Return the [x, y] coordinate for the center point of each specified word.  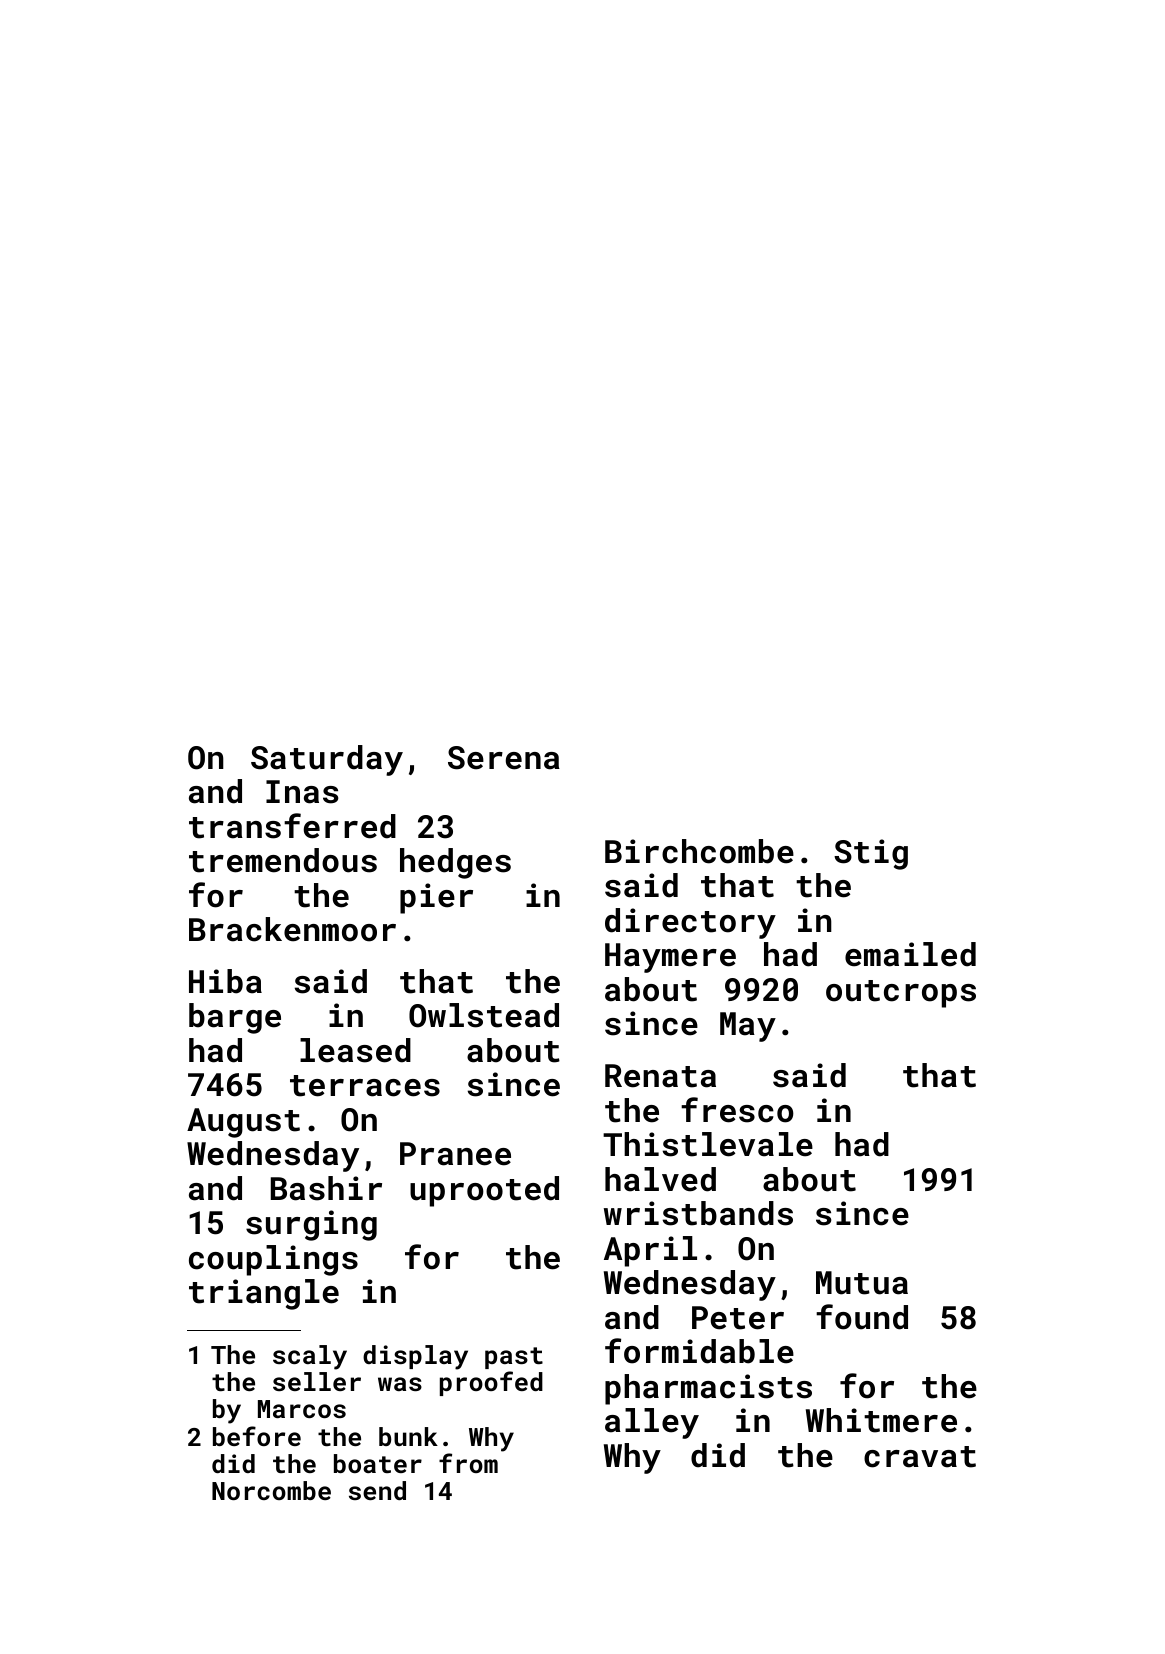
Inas [302, 792]
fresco [737, 1110]
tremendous [283, 860]
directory [690, 923]
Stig [871, 854]
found [862, 1317]
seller [317, 1381]
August [243, 1123]
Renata [660, 1076]
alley [652, 1423]
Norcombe [271, 1490]
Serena [504, 758]
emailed [910, 954]
